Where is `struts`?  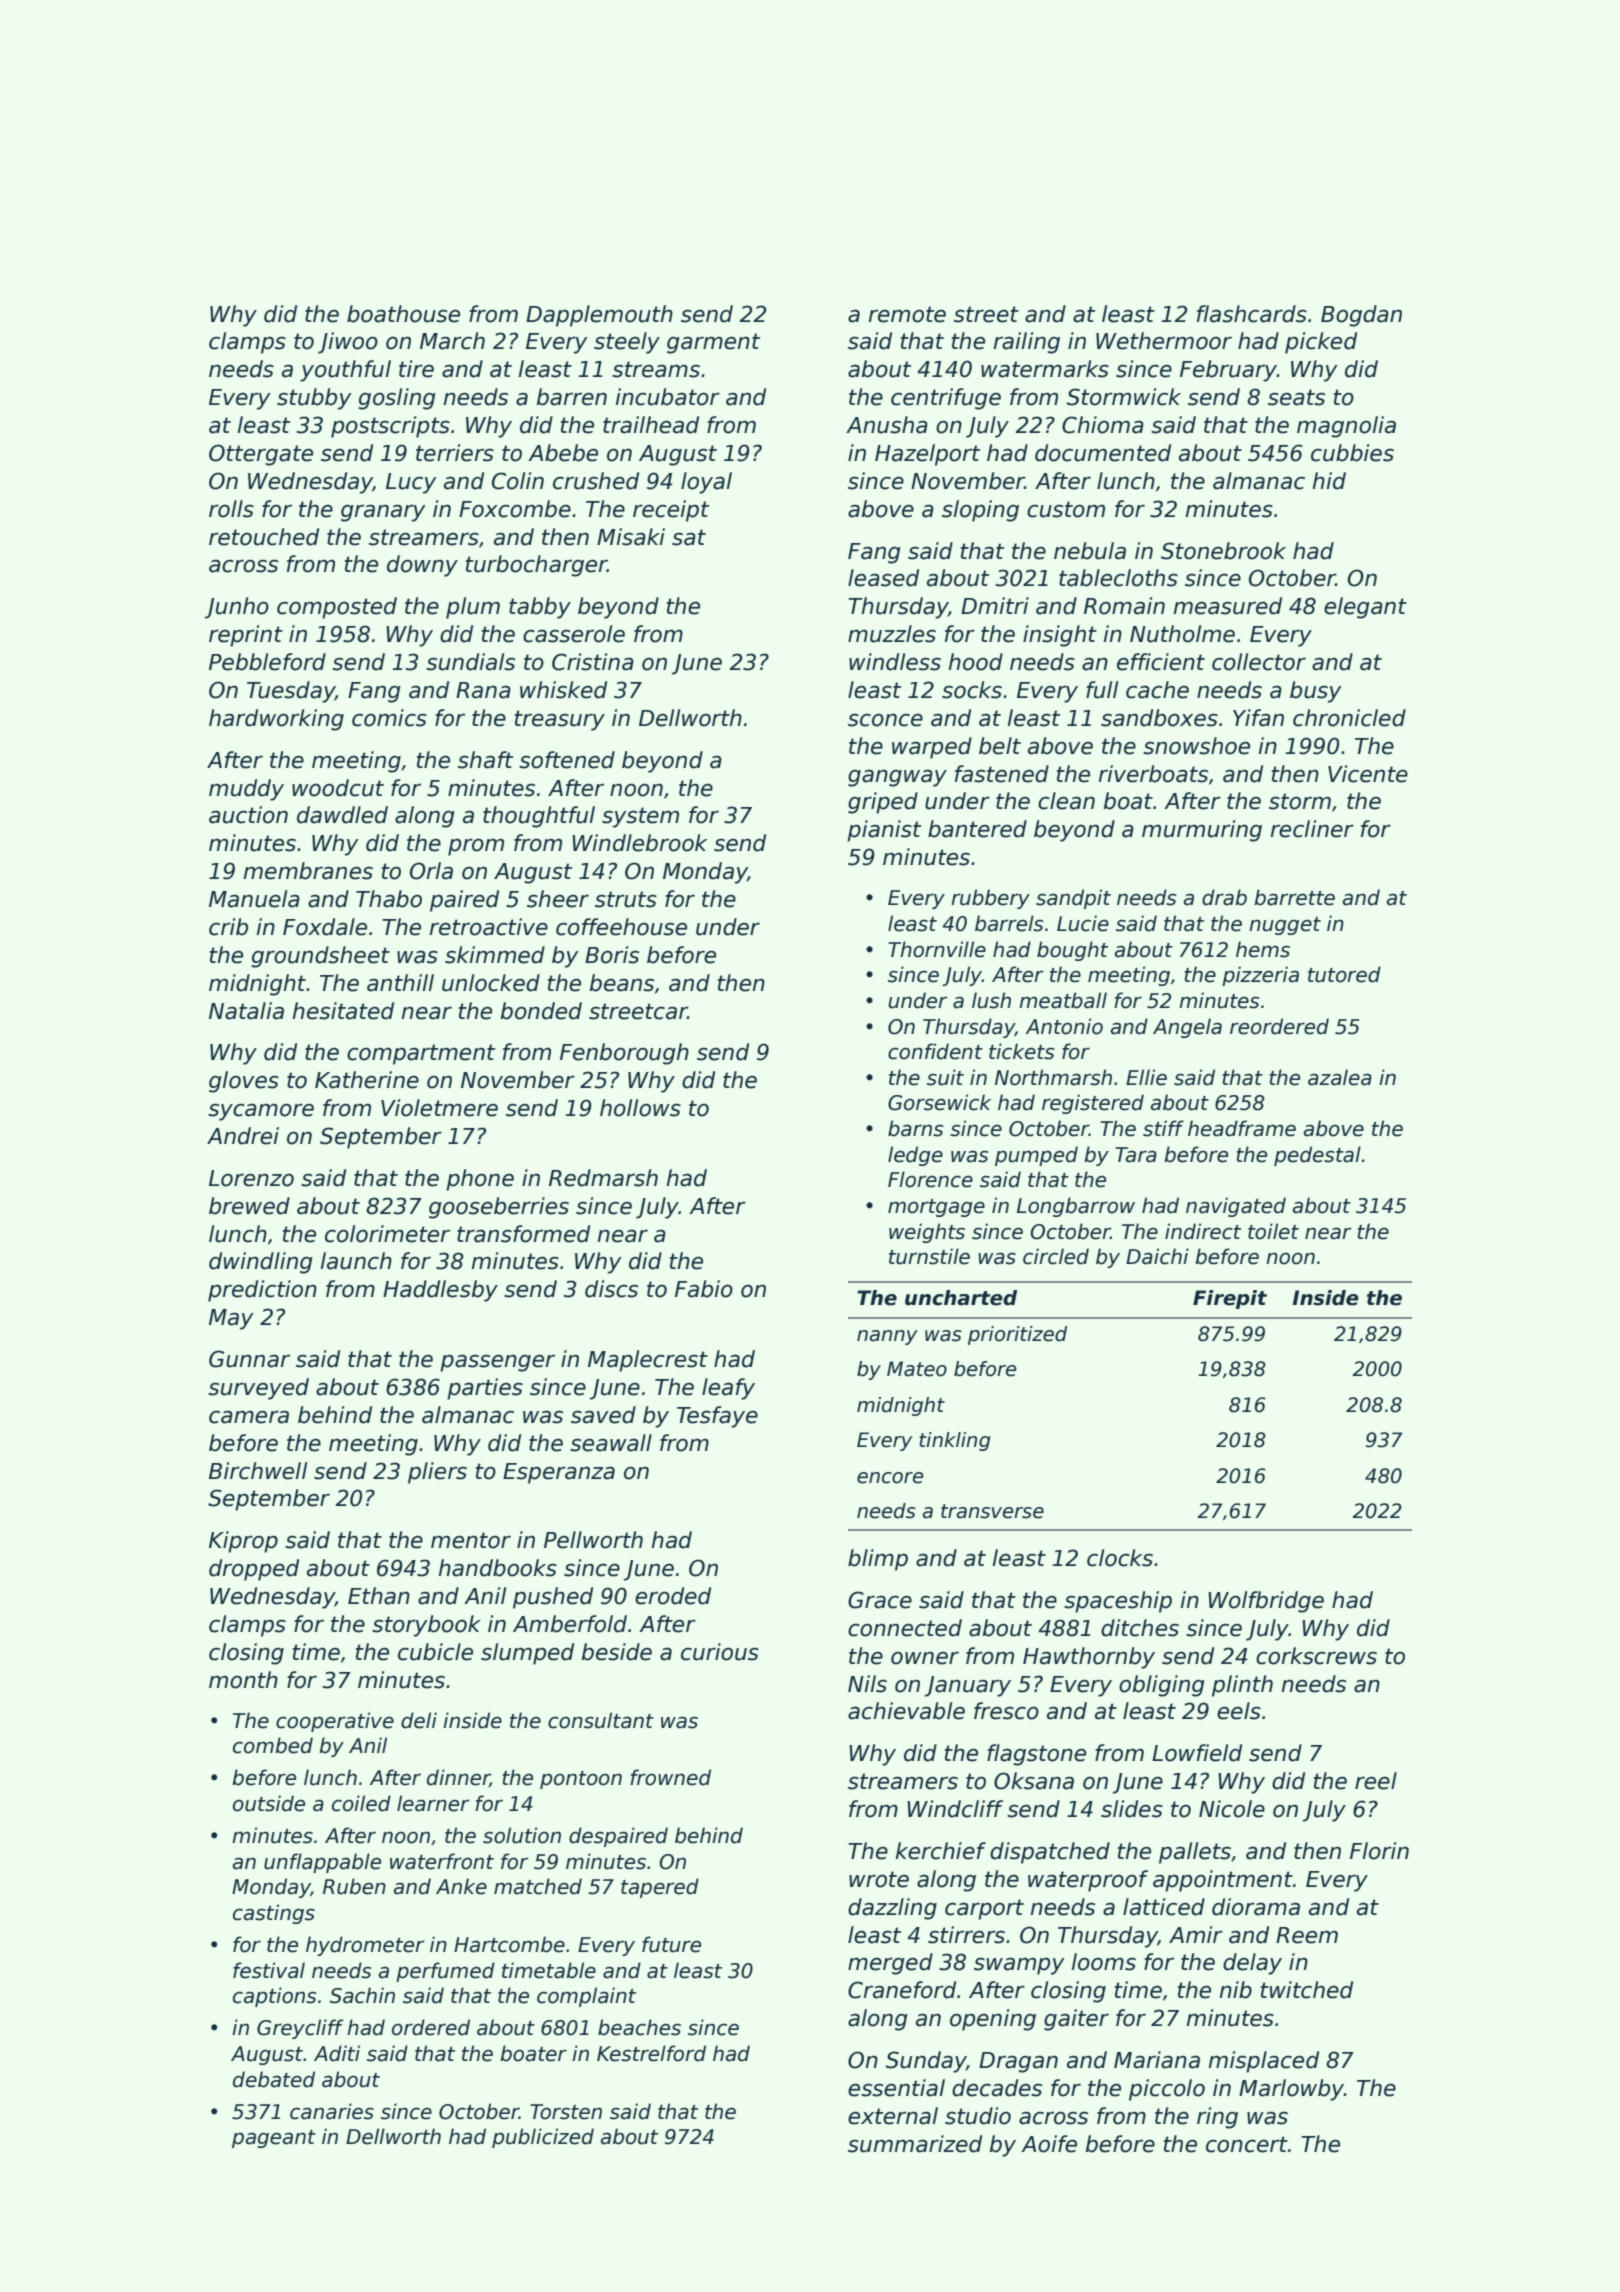 struts is located at coordinates (626, 899).
